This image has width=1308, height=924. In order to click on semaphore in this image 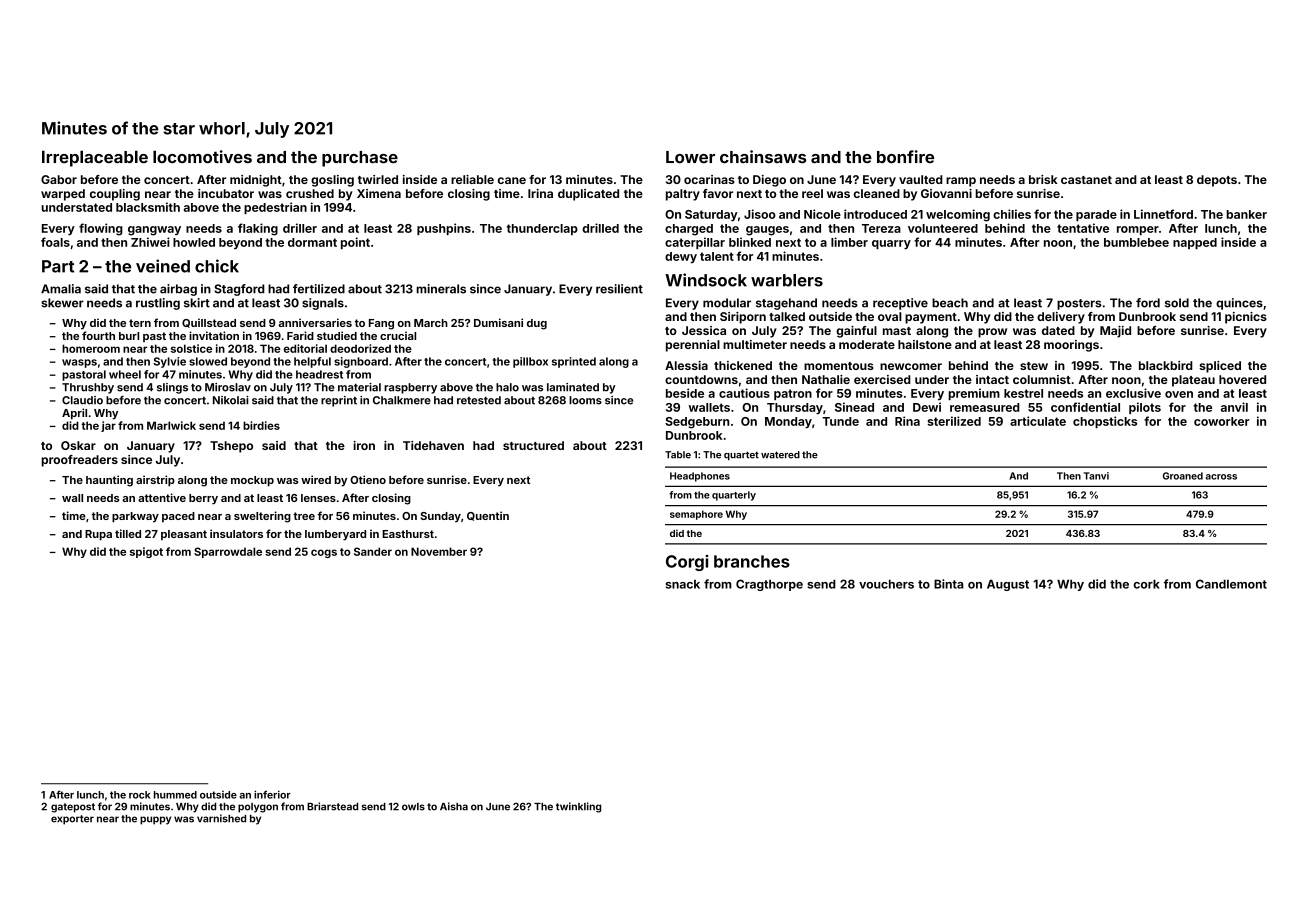, I will do `click(696, 515)`.
